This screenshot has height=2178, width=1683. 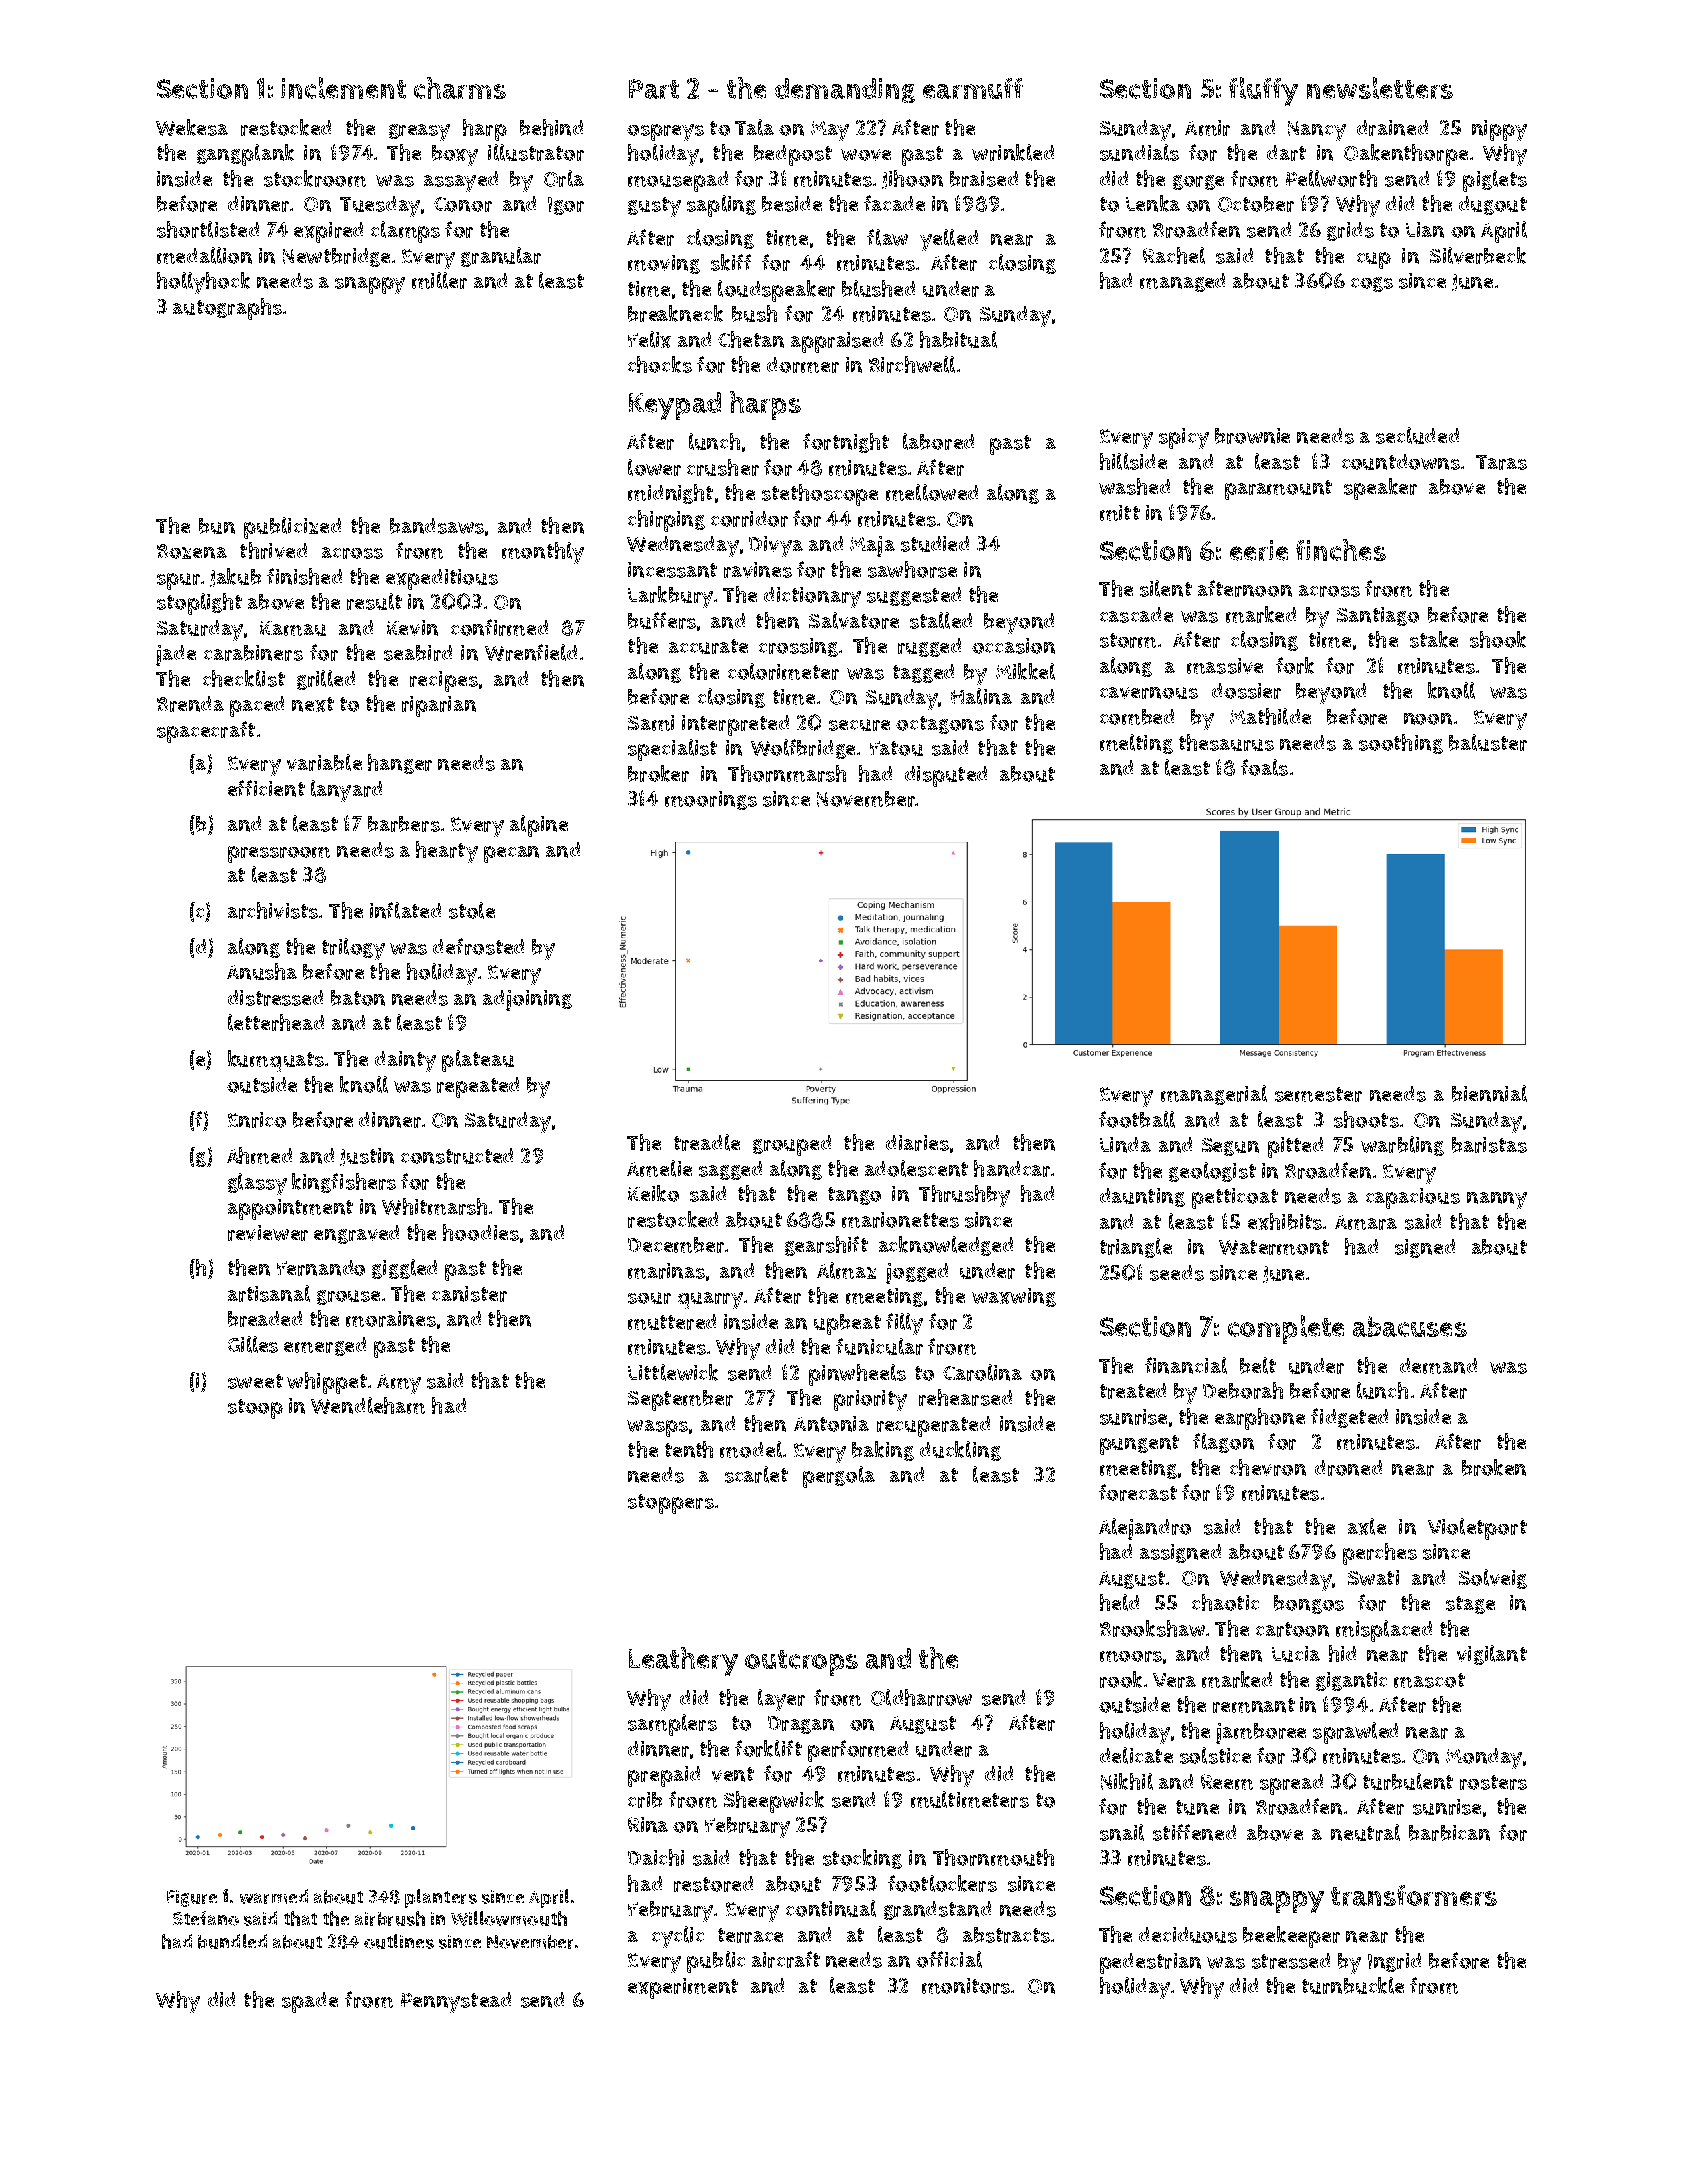 What do you see at coordinates (966, 1986) in the screenshot?
I see `monitors` at bounding box center [966, 1986].
